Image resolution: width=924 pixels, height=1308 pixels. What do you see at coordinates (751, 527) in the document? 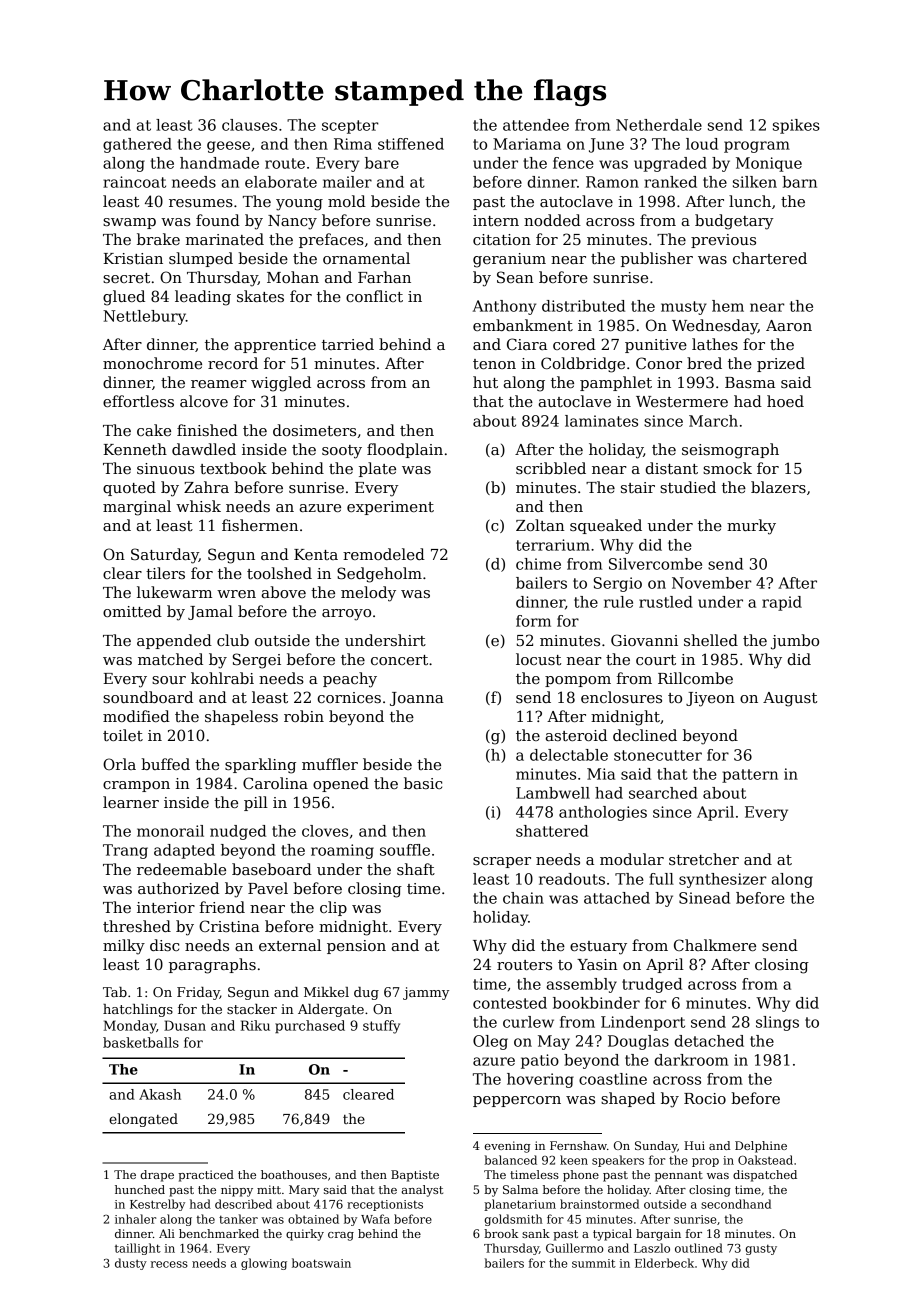
I see `murky` at bounding box center [751, 527].
